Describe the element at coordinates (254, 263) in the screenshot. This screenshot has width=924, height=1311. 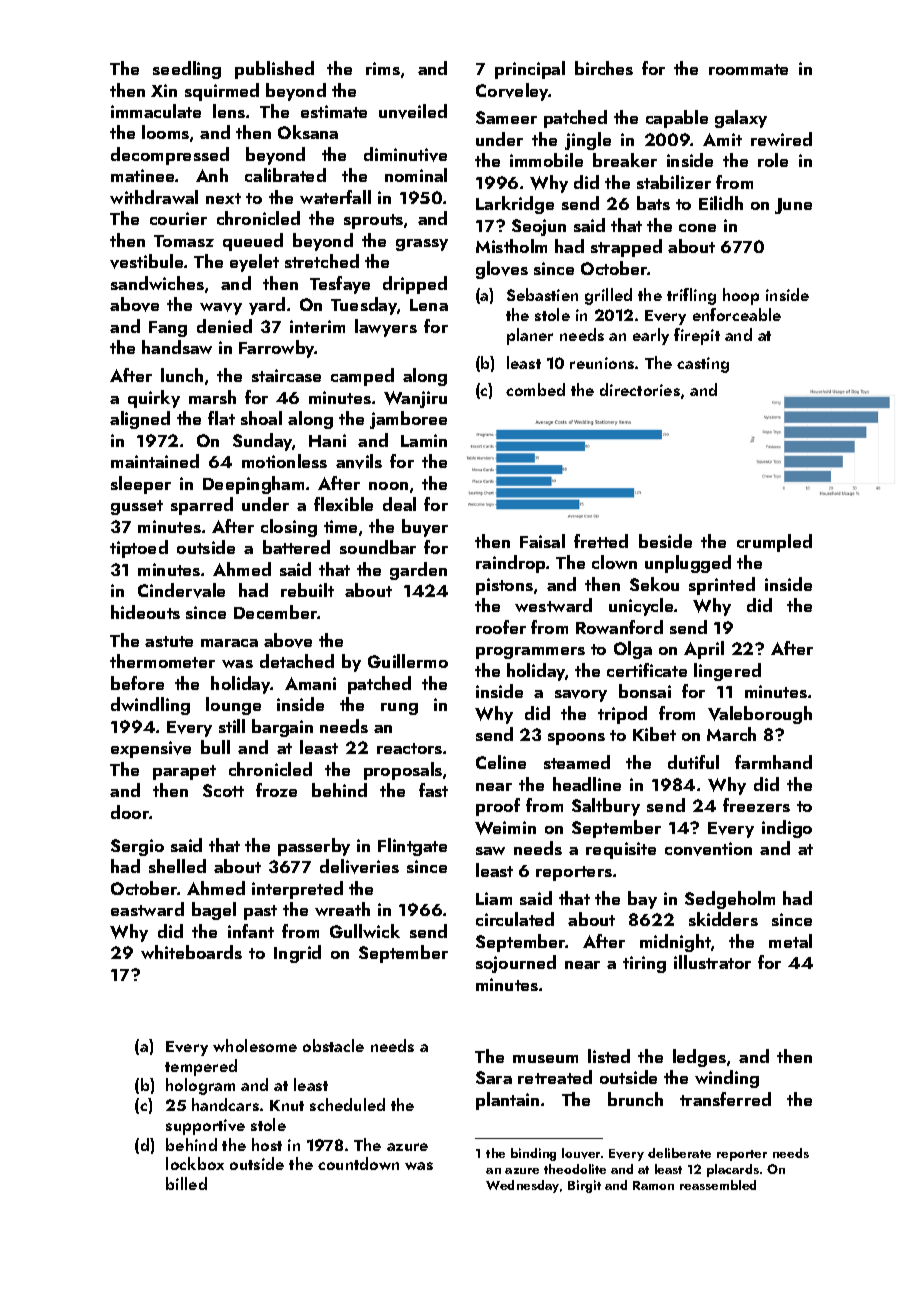
I see `eyelet` at that location.
